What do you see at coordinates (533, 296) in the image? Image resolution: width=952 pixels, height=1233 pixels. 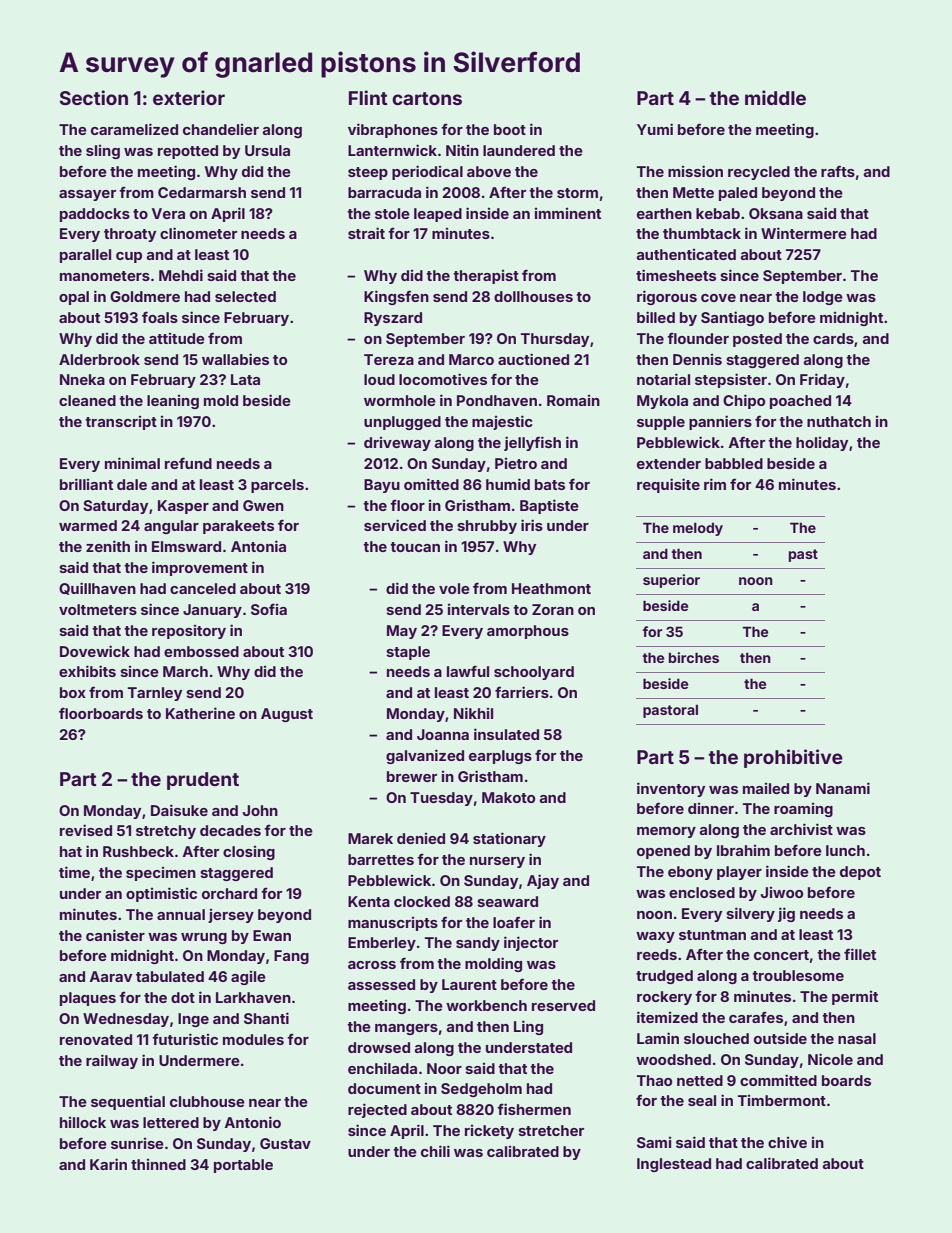 I see `dollhouses` at bounding box center [533, 296].
